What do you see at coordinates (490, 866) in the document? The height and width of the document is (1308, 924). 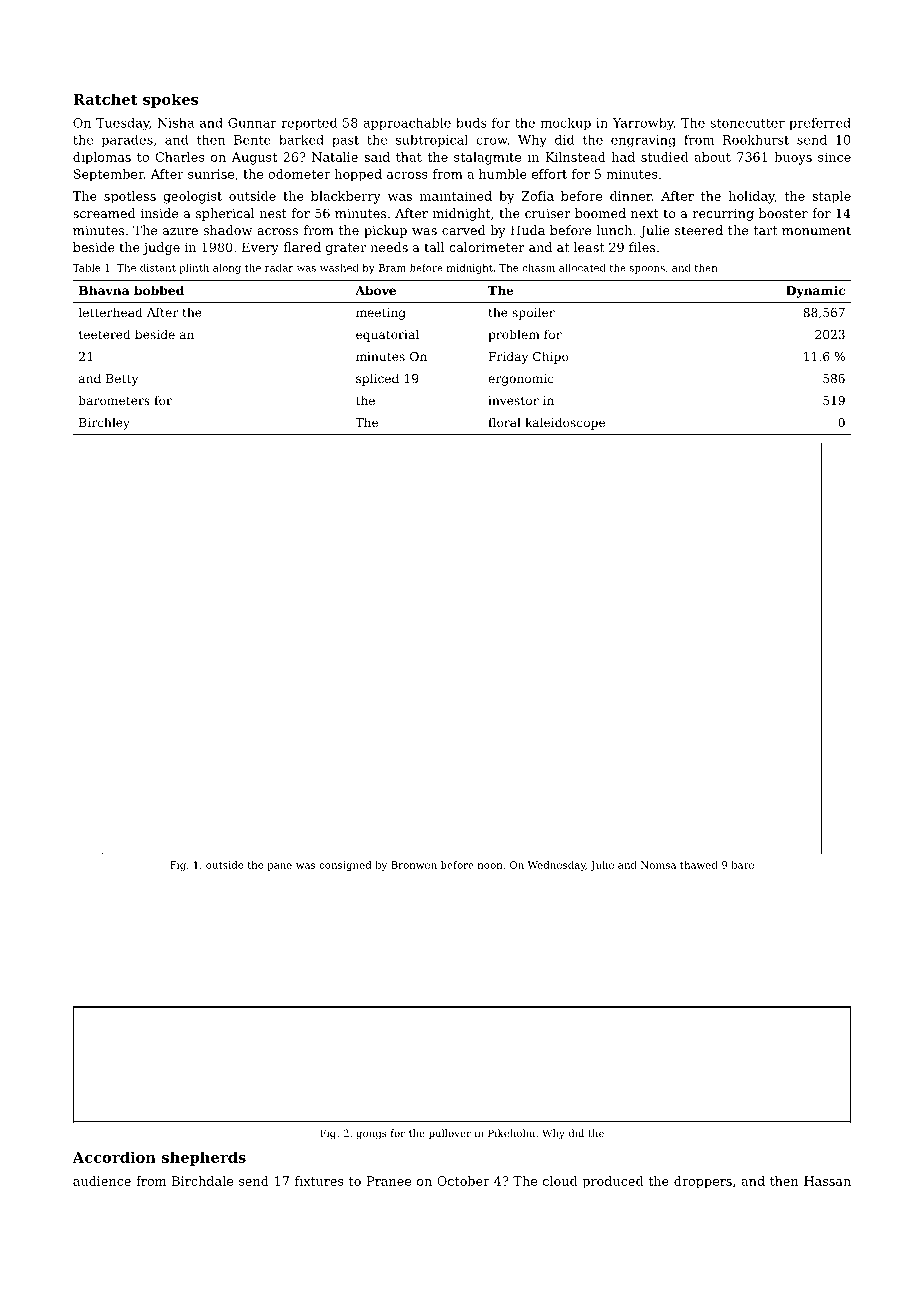 I see `noon` at bounding box center [490, 866].
